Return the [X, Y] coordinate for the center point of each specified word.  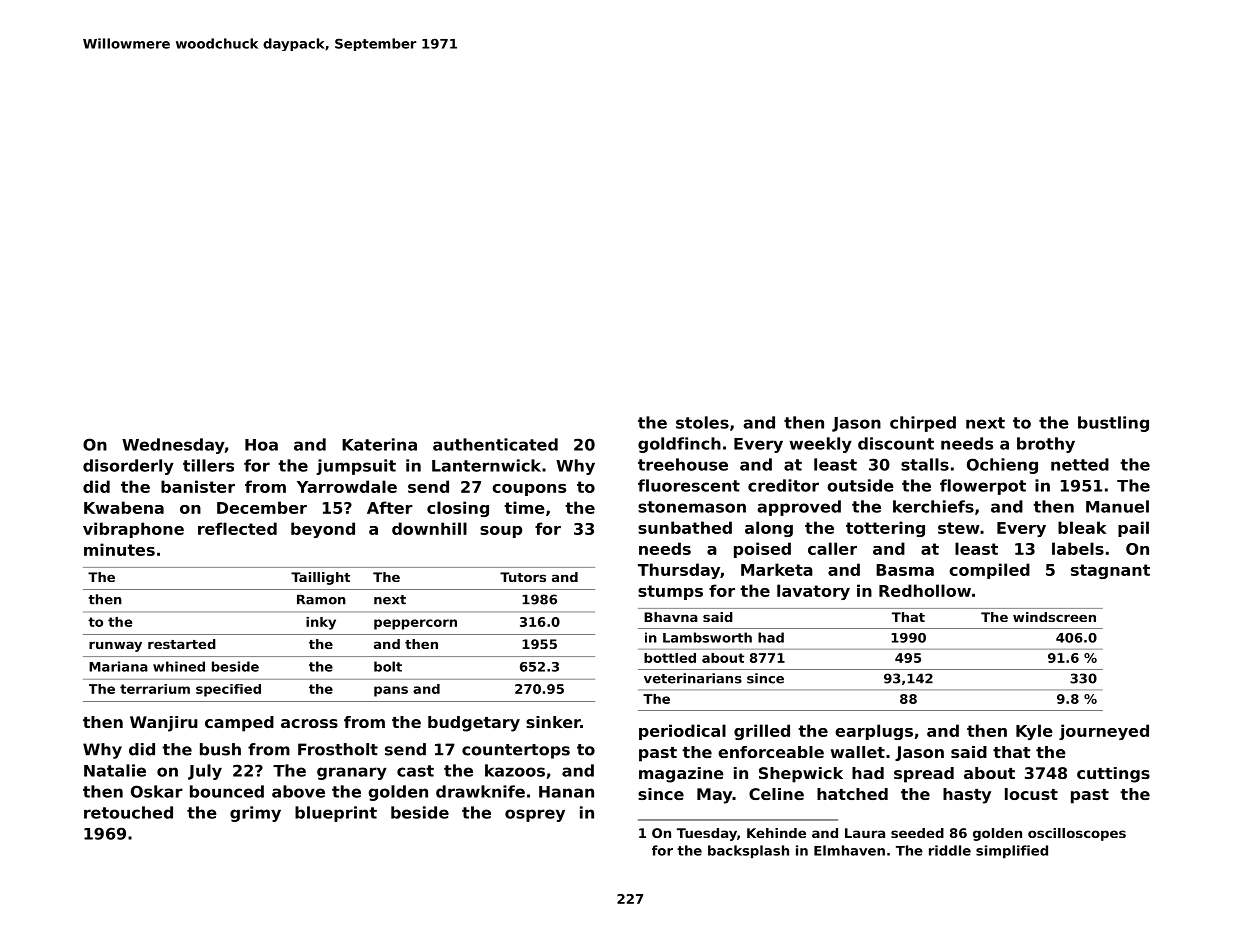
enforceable [771, 752]
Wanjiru [164, 724]
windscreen [1054, 617]
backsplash [748, 852]
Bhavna [671, 617]
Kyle [1034, 732]
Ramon [321, 599]
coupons [529, 490]
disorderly [128, 467]
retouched [128, 812]
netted [1080, 464]
